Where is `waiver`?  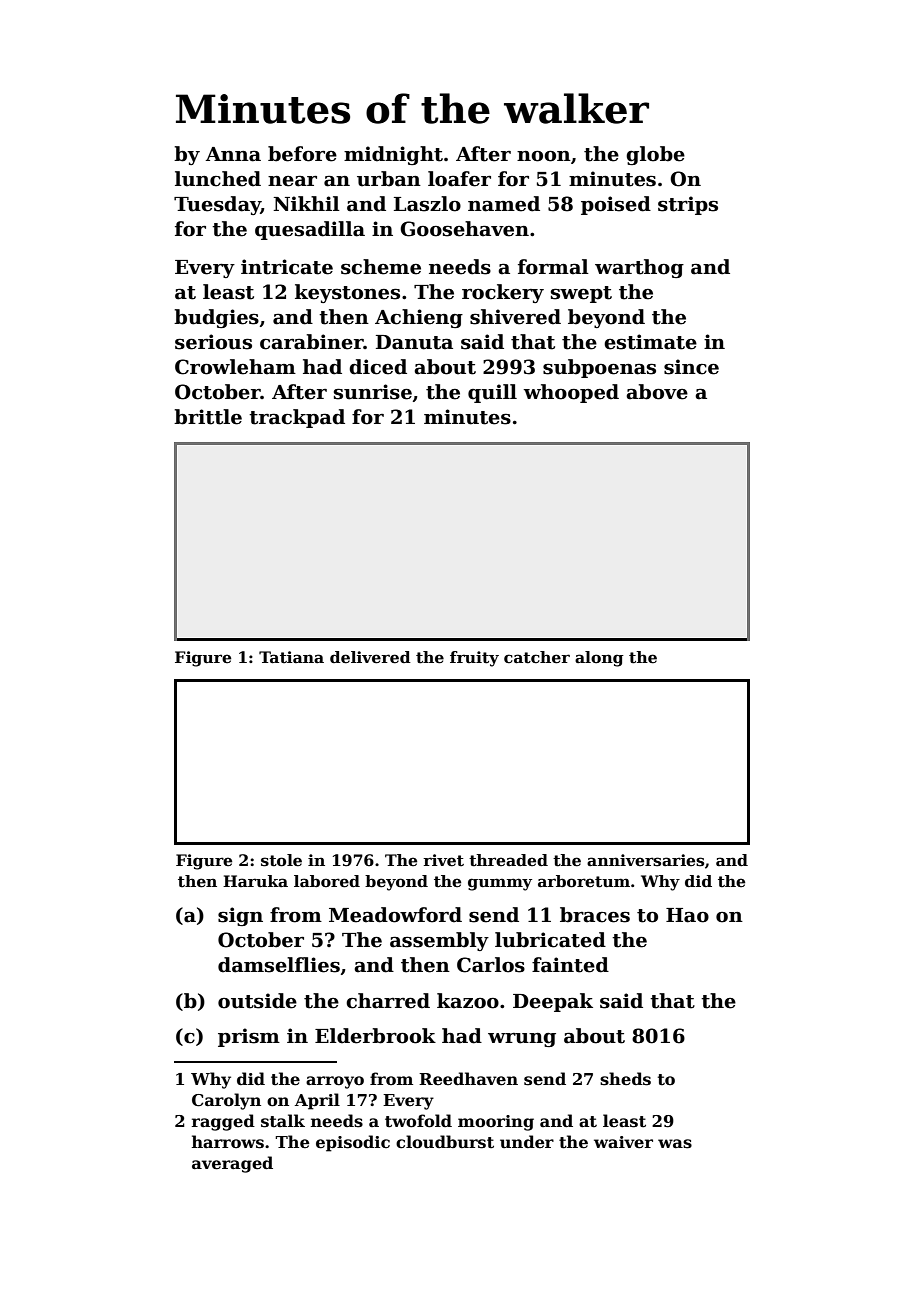 waiver is located at coordinates (623, 1142).
